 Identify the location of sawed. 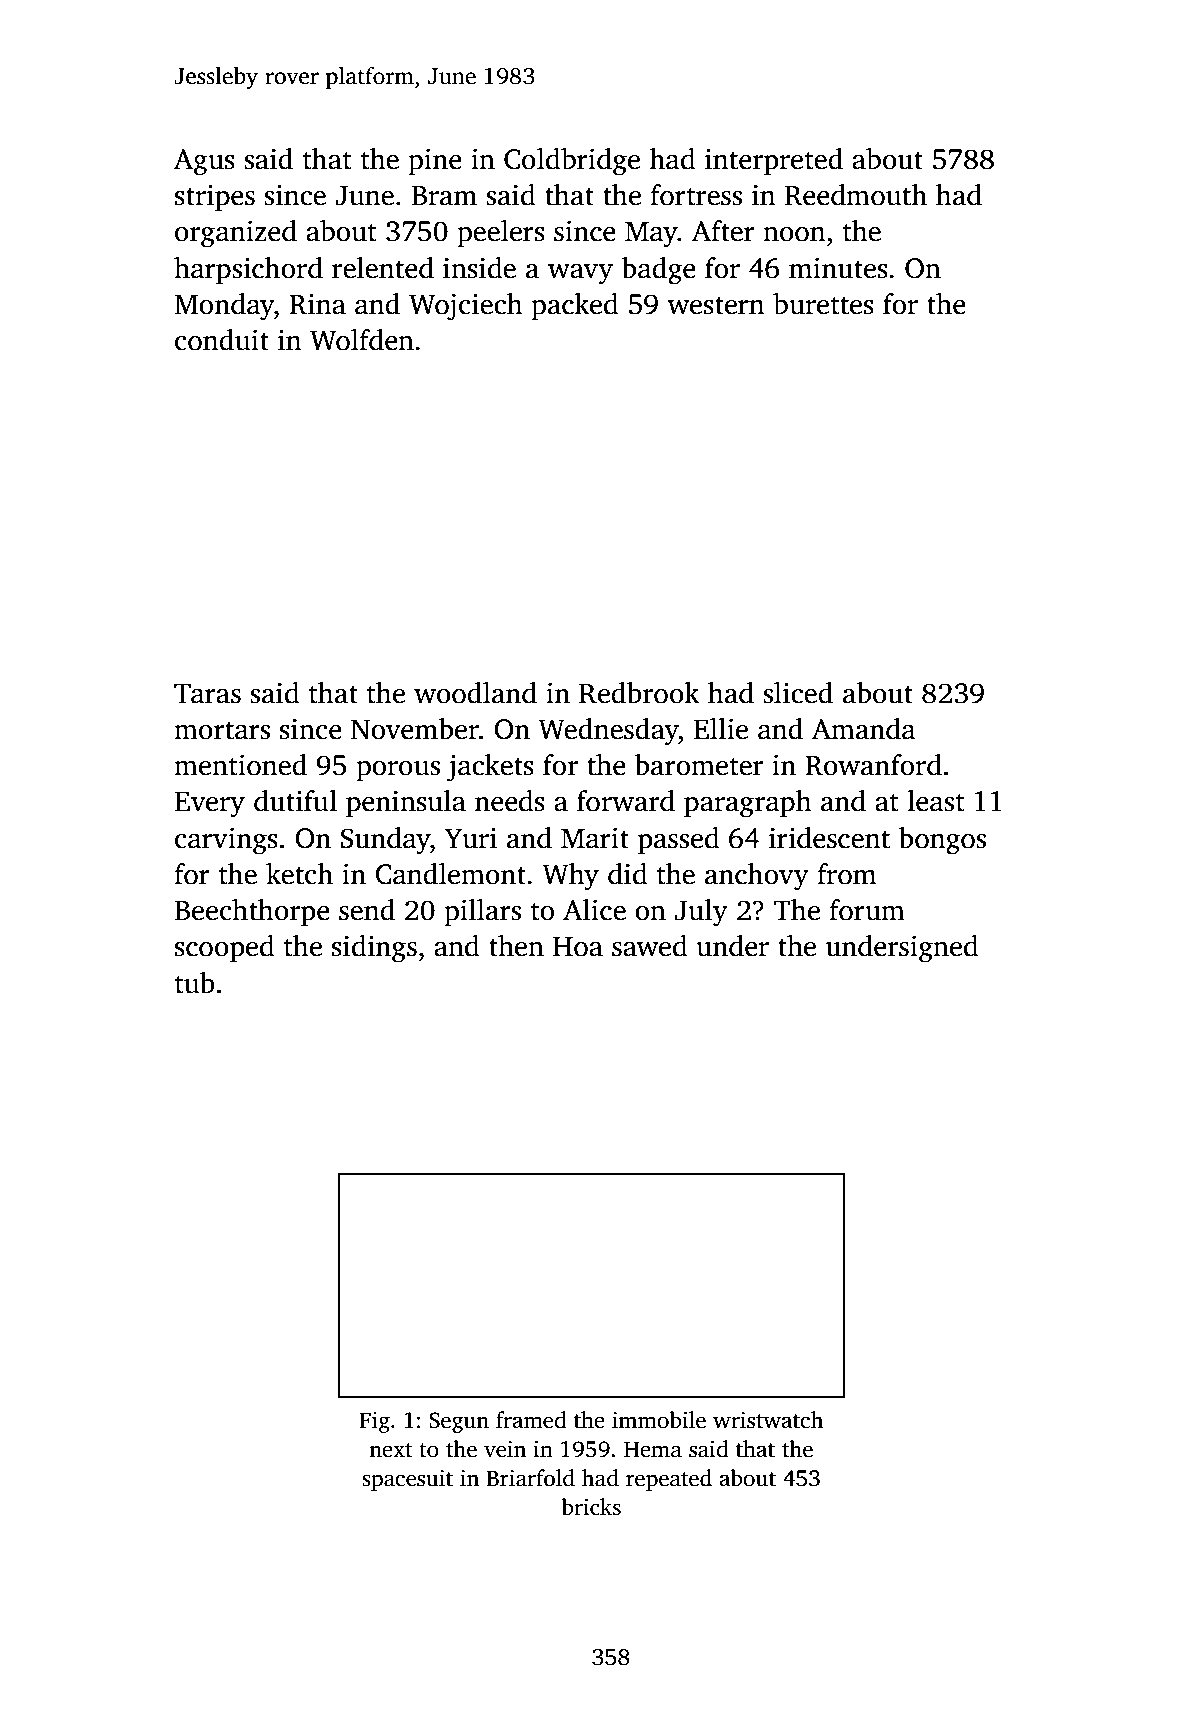
(650, 946).
